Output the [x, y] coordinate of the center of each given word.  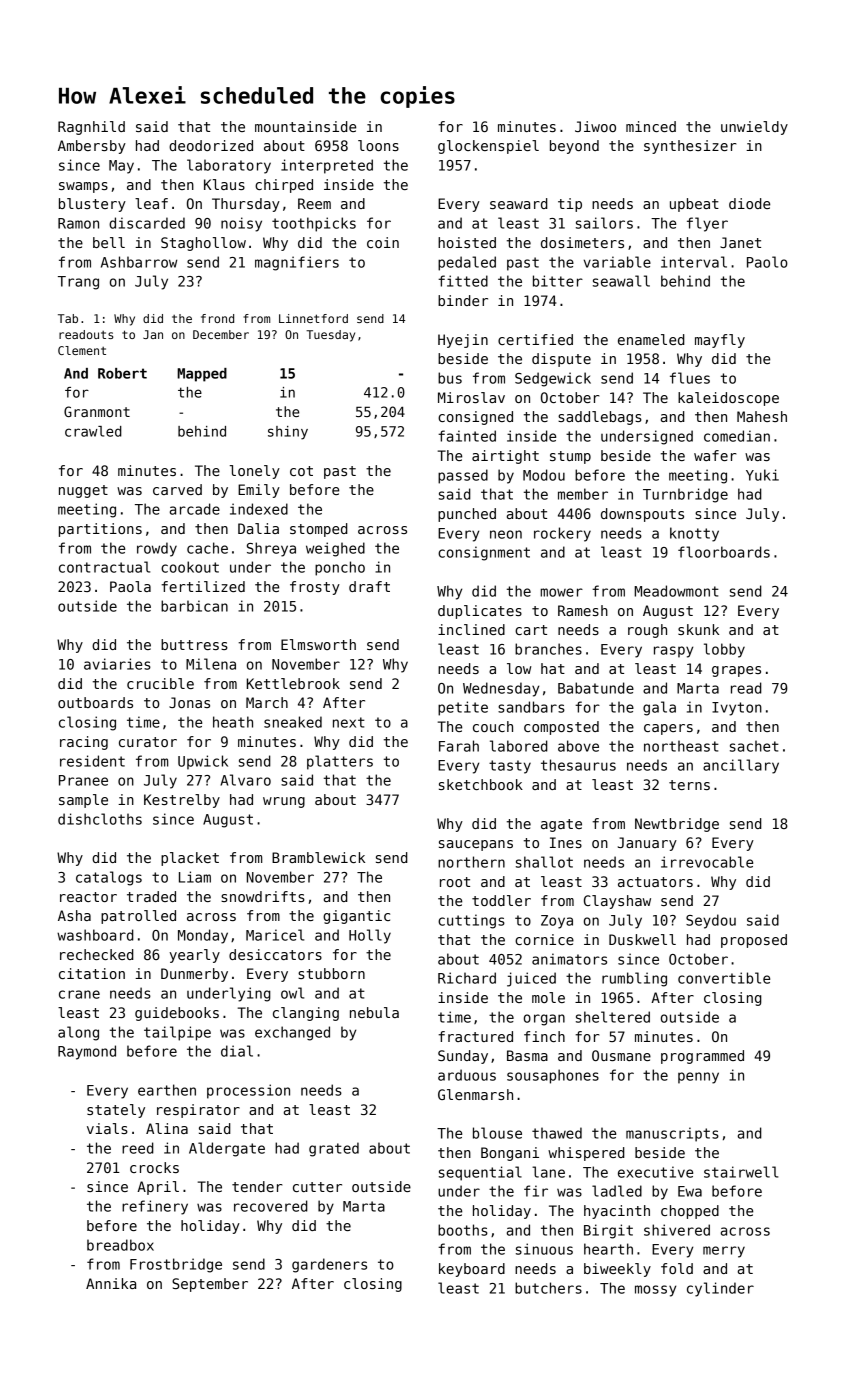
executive [655, 1172]
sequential [480, 1173]
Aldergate [227, 1149]
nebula [374, 1012]
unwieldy [754, 128]
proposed [754, 941]
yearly [194, 956]
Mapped [202, 375]
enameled [651, 339]
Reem [314, 203]
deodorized [211, 145]
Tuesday [330, 336]
